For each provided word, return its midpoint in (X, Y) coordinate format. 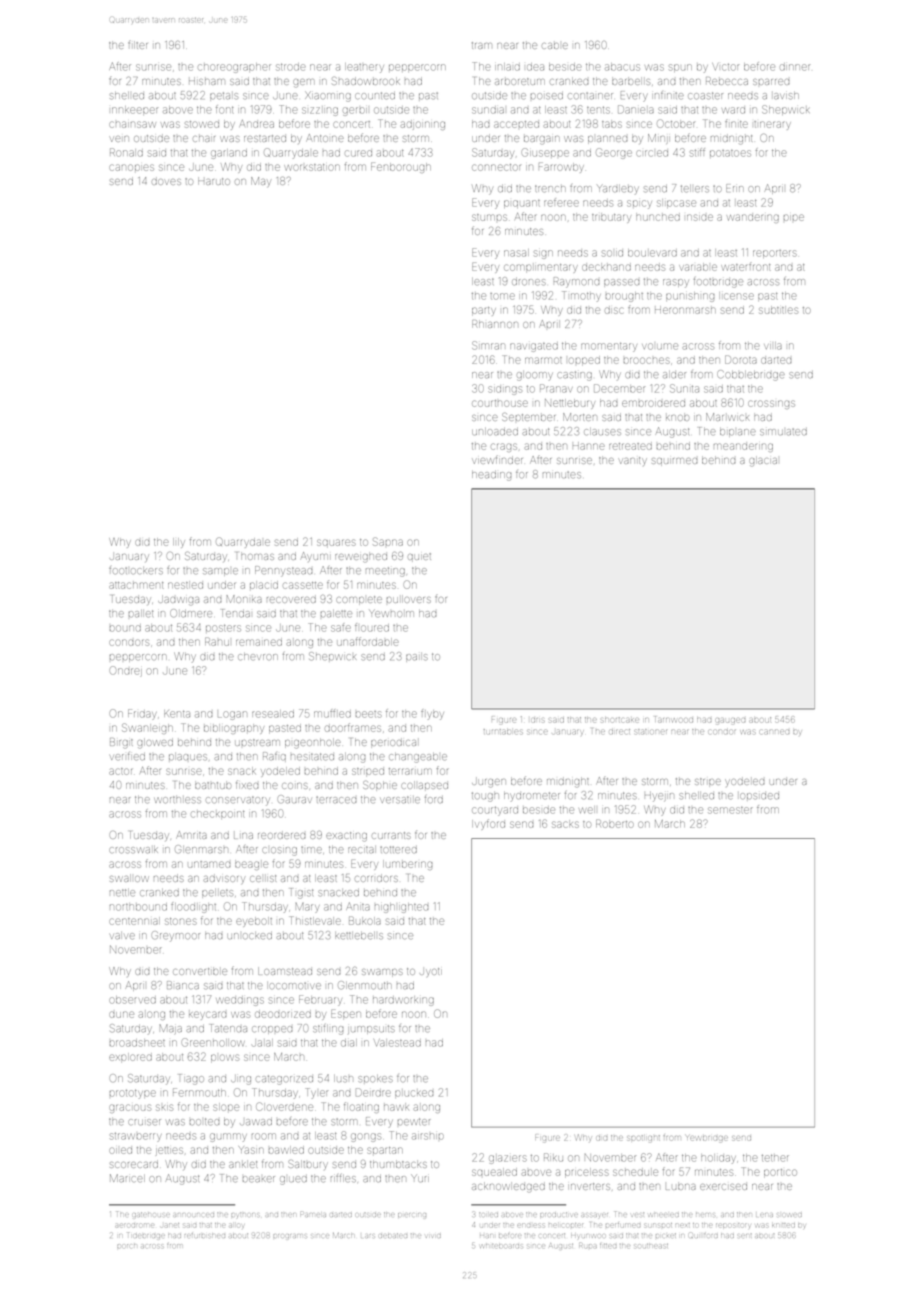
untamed (209, 864)
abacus (623, 67)
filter (138, 45)
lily (179, 543)
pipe (794, 217)
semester (730, 810)
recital (361, 849)
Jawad (256, 1122)
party (484, 311)
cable (555, 46)
